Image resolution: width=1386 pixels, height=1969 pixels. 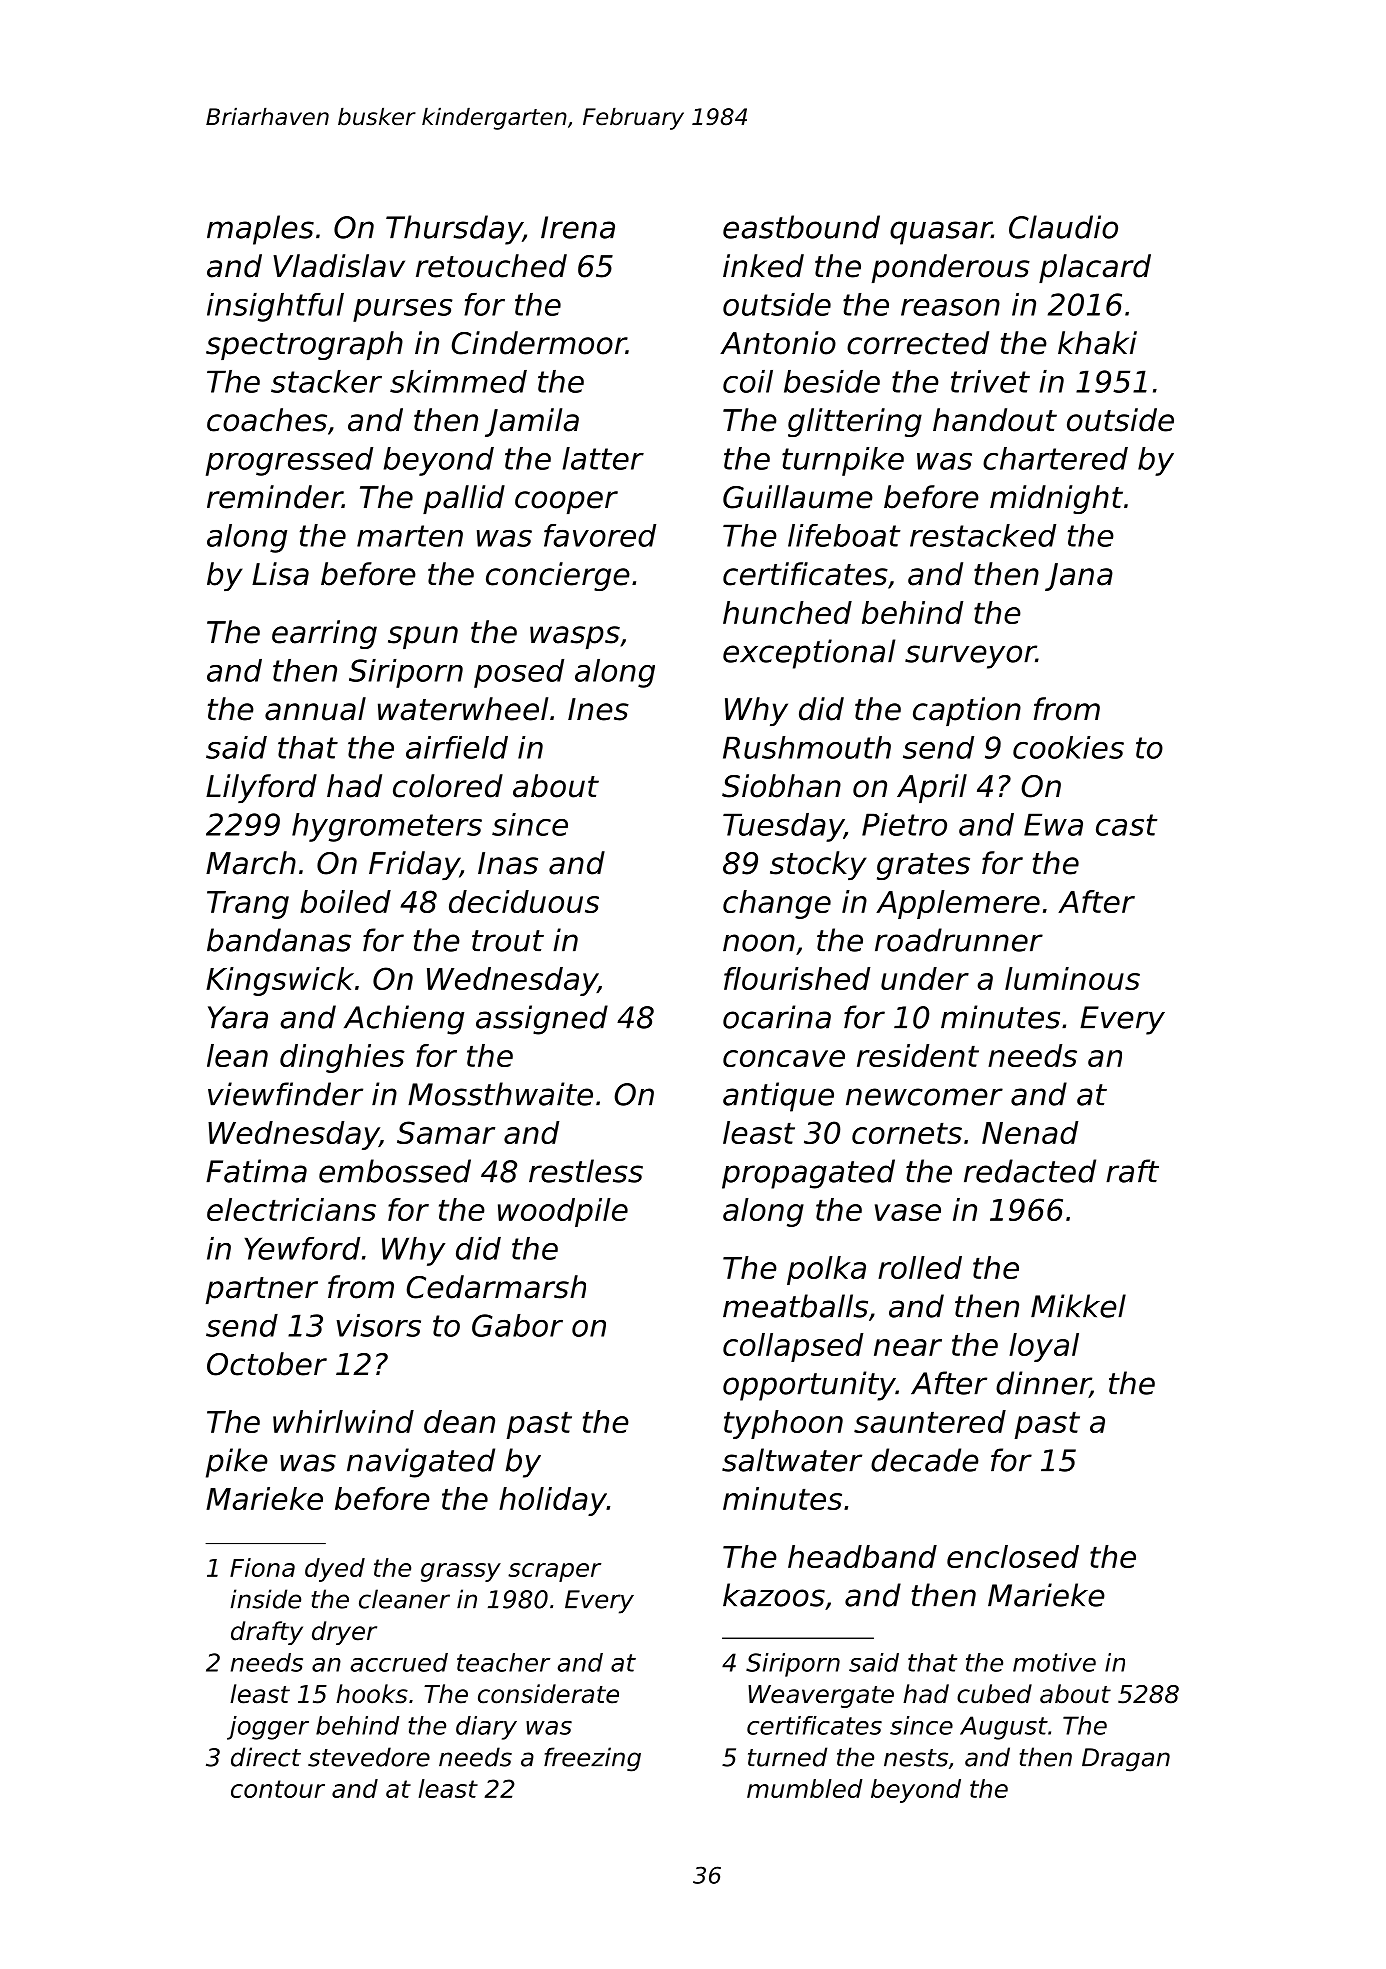 What do you see at coordinates (261, 788) in the image?
I see `Lilyford` at bounding box center [261, 788].
